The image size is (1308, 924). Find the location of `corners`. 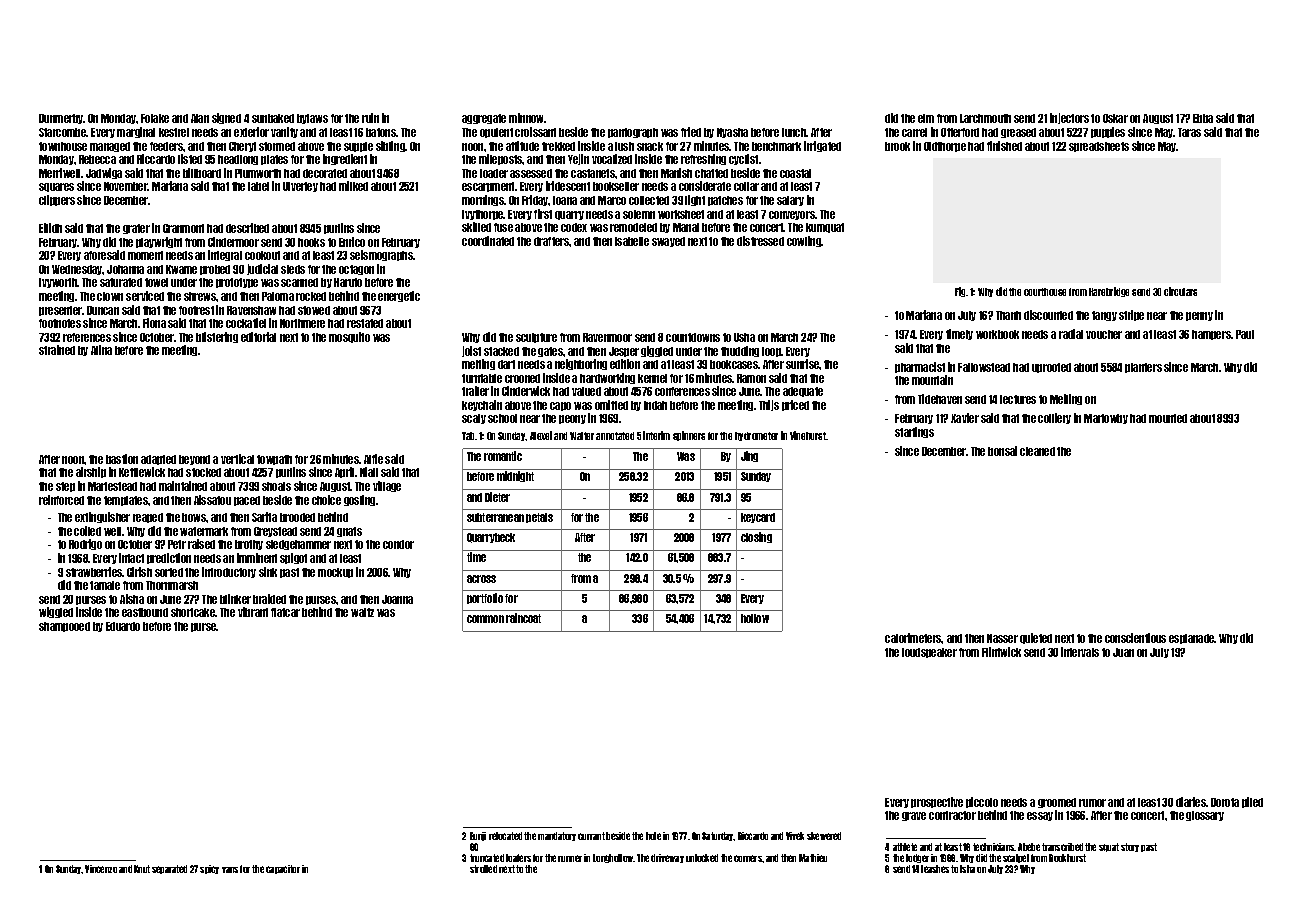

corners is located at coordinates (748, 858).
